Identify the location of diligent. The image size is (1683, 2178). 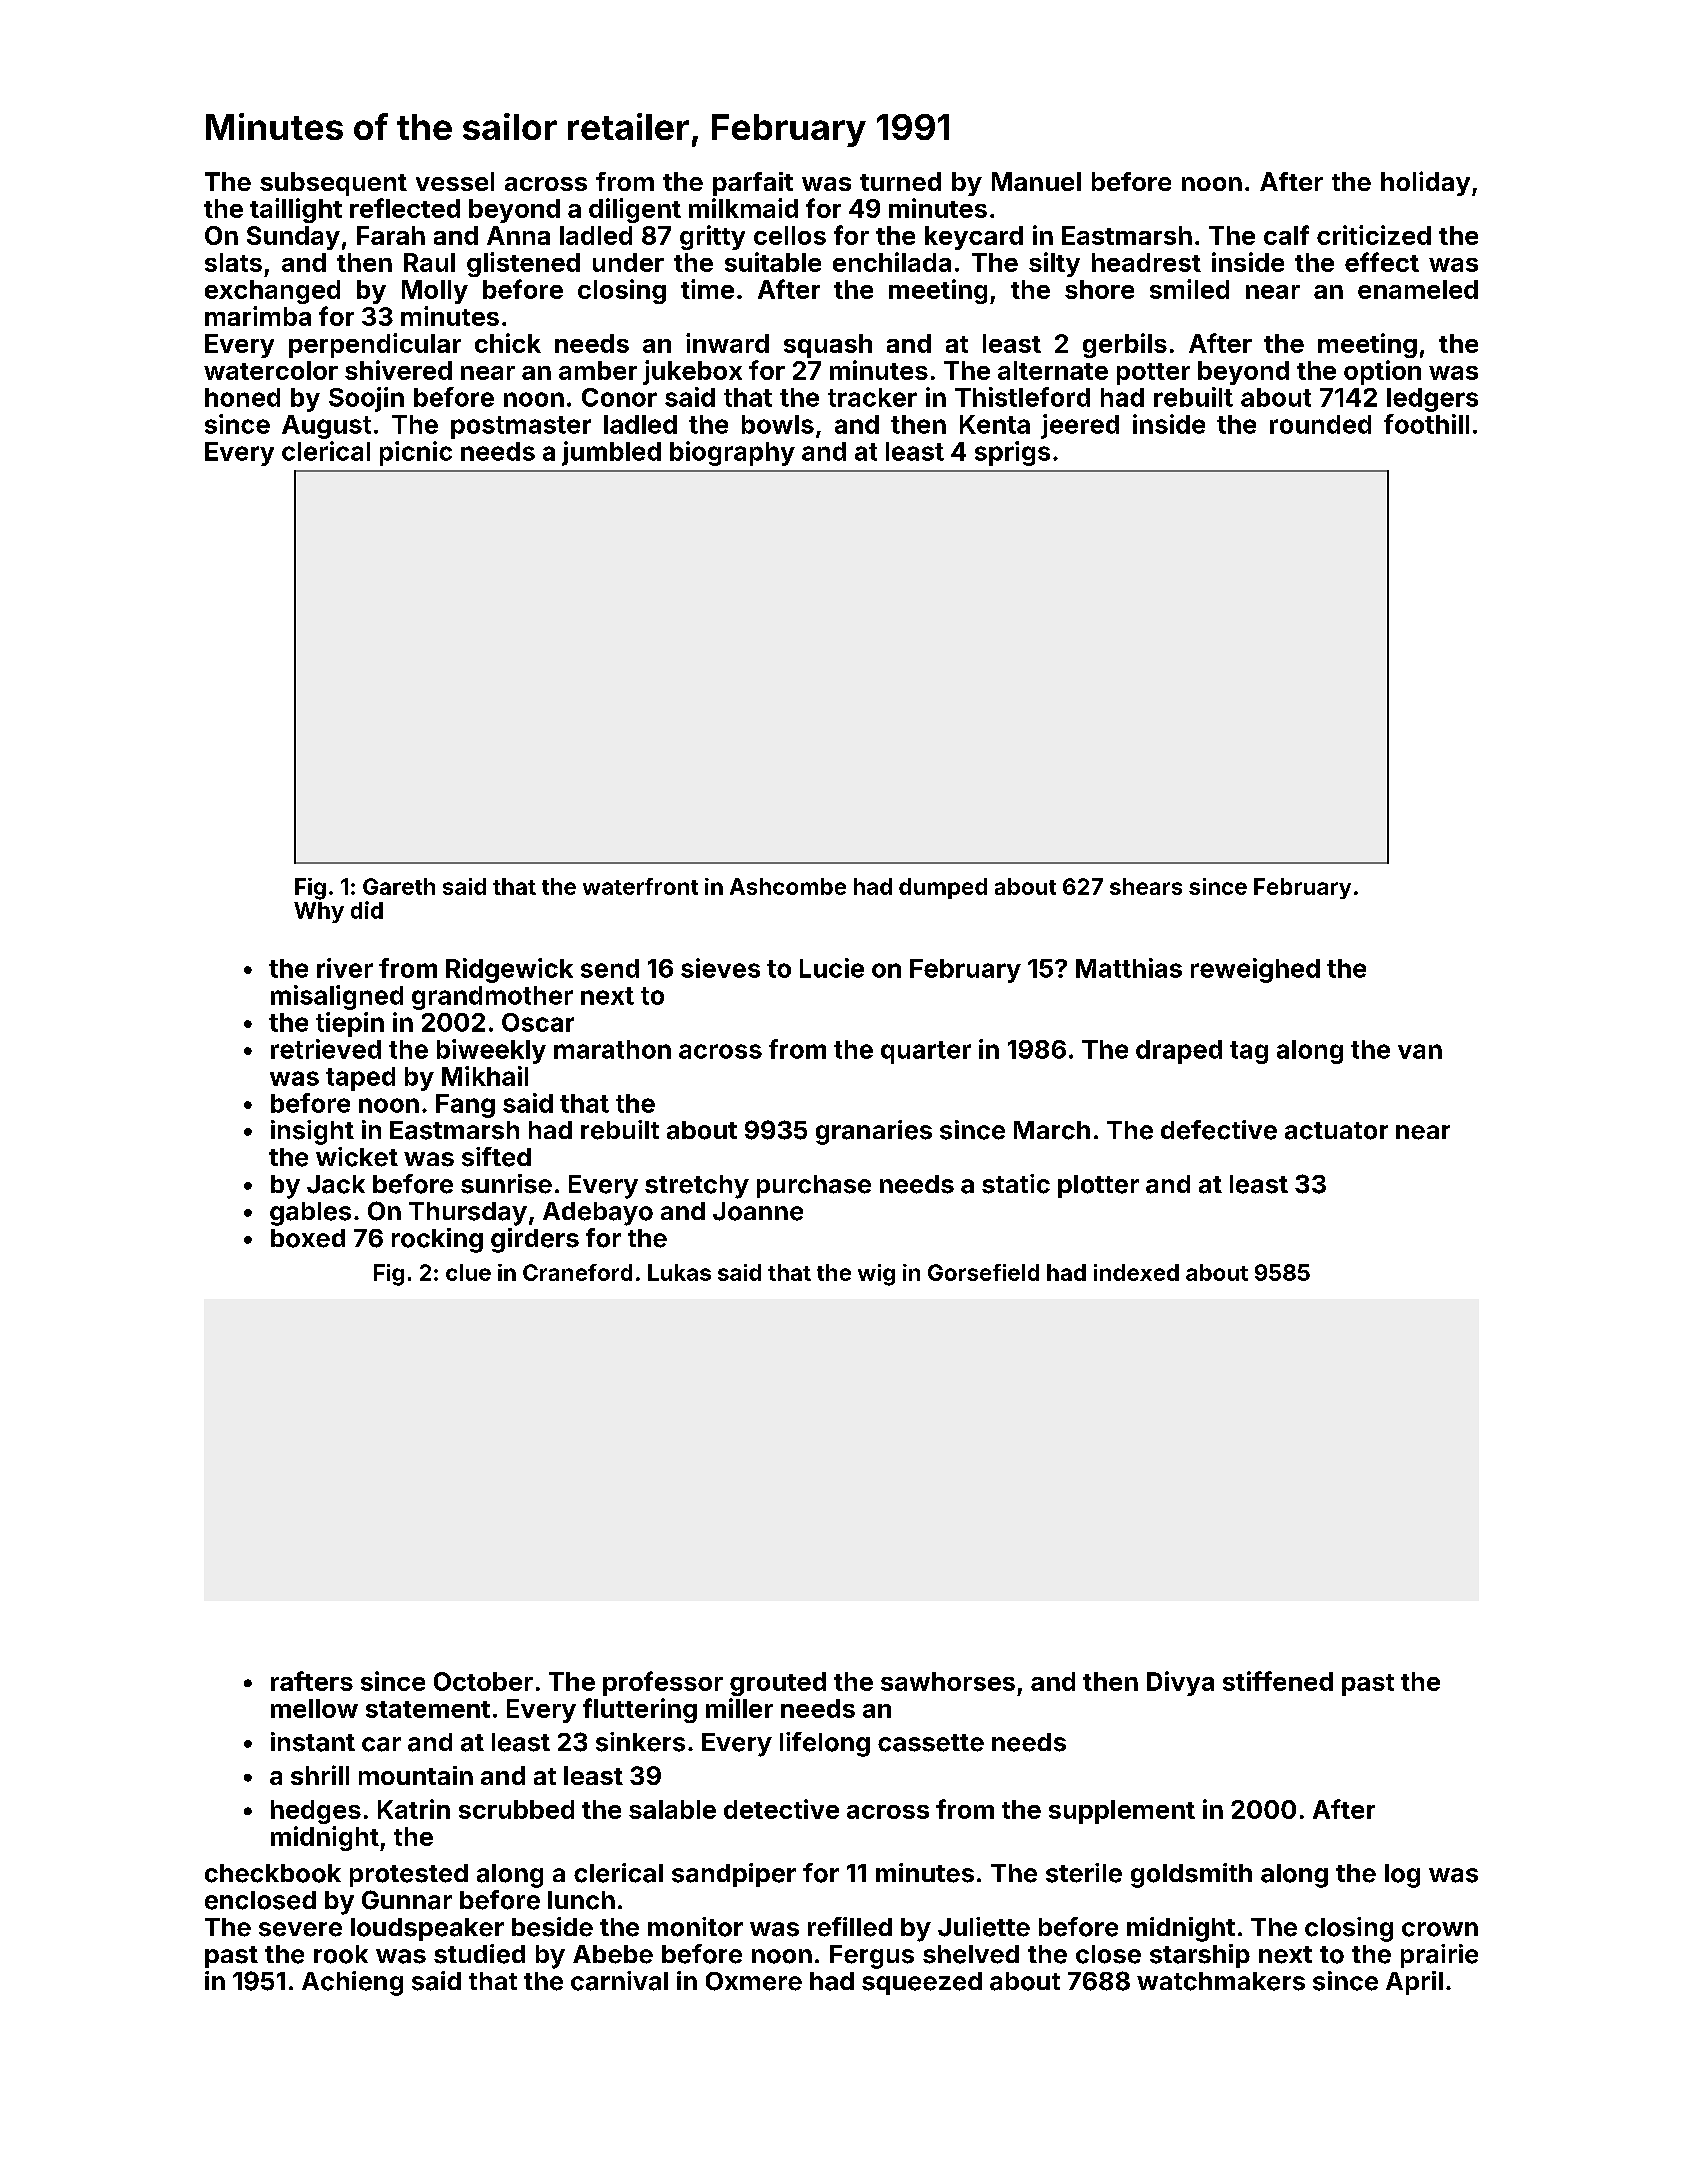
(635, 210).
